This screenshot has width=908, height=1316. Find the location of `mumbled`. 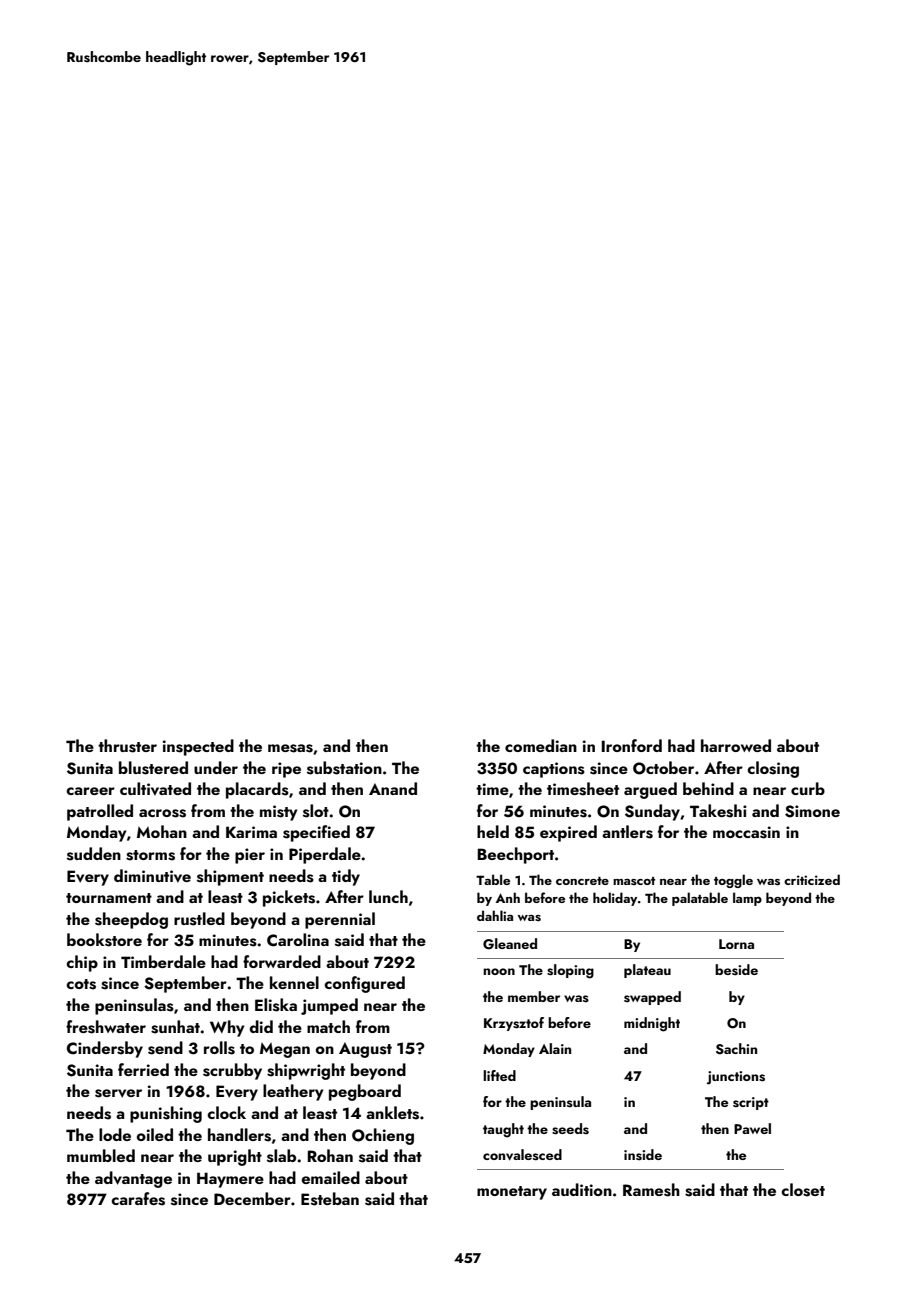

mumbled is located at coordinates (101, 1155).
